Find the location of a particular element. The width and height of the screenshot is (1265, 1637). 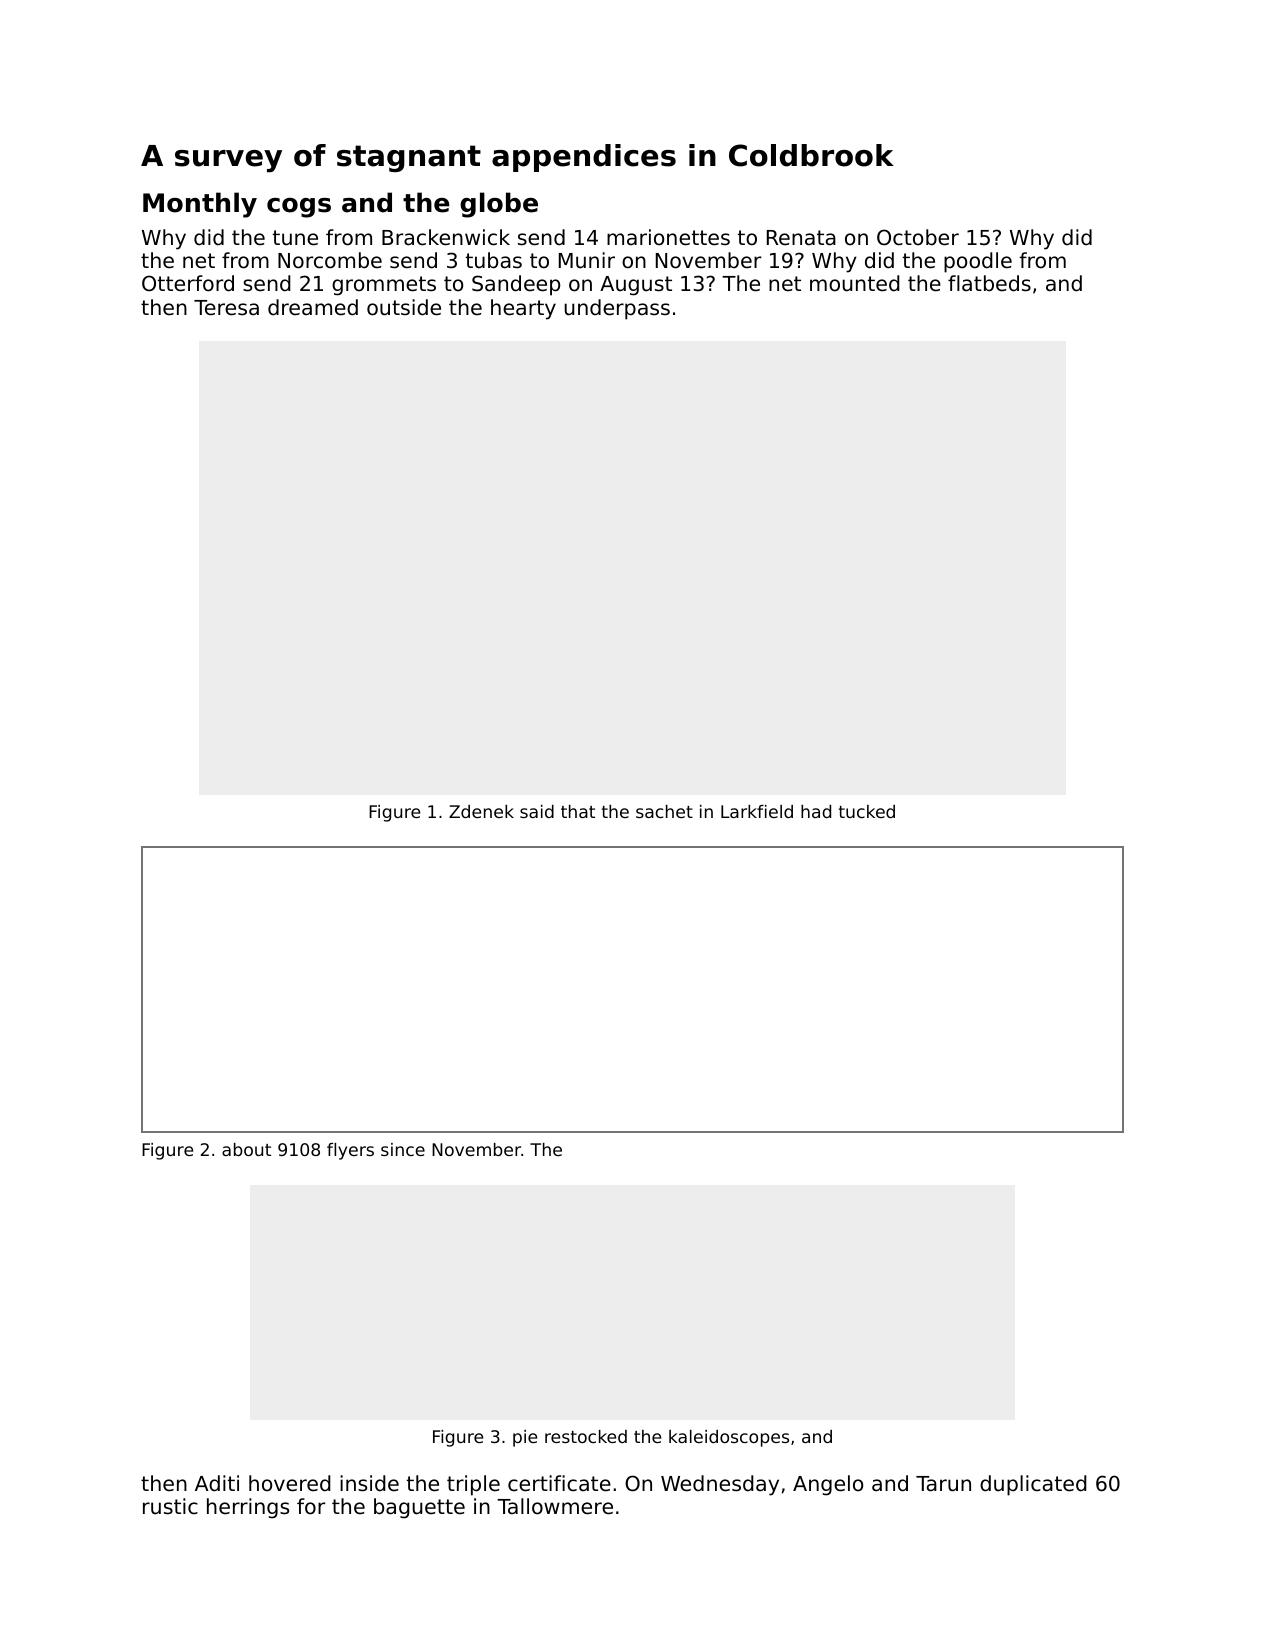

Zdenek is located at coordinates (481, 811).
